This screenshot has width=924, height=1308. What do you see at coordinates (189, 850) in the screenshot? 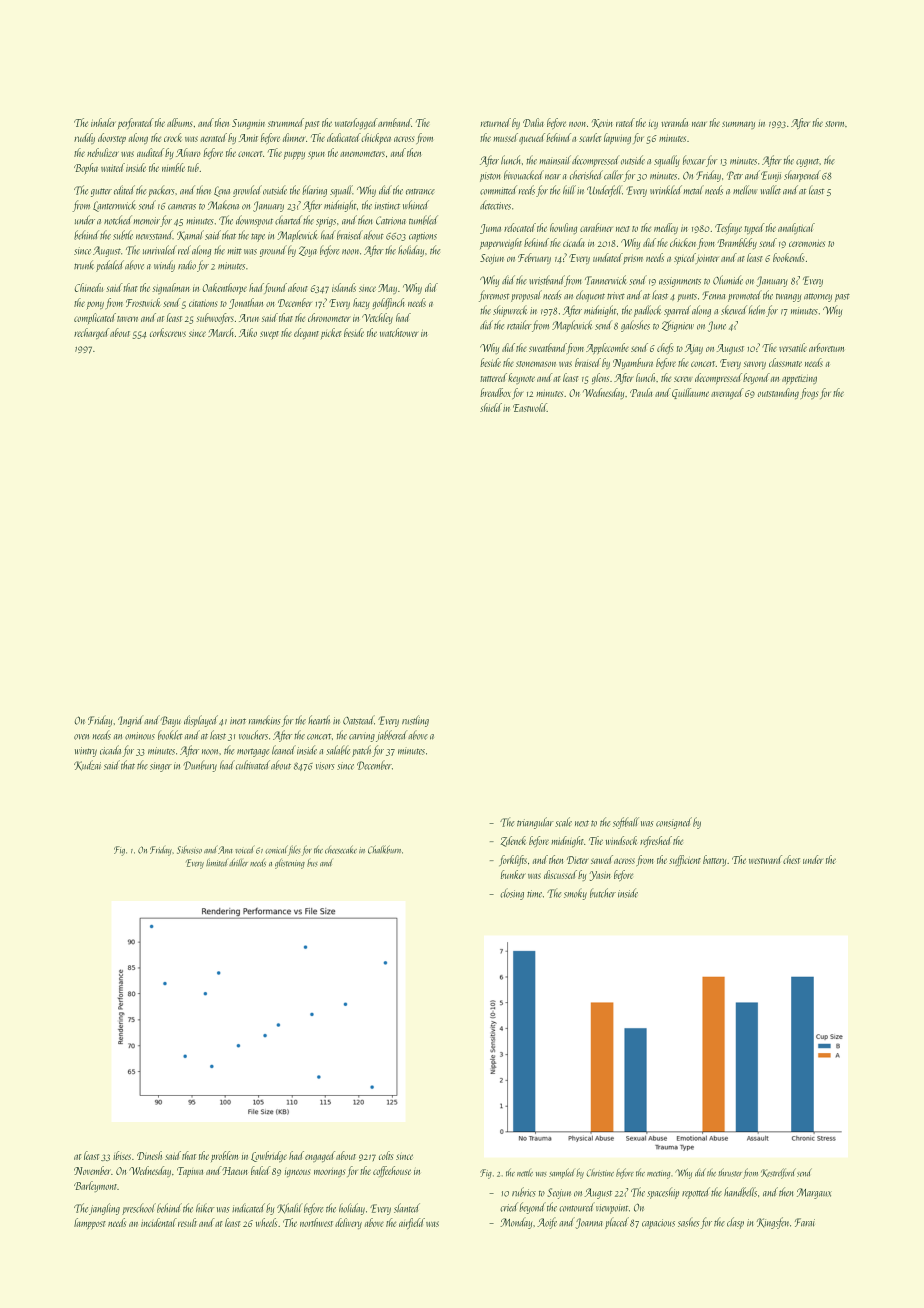
I see `Sibusiso` at bounding box center [189, 850].
